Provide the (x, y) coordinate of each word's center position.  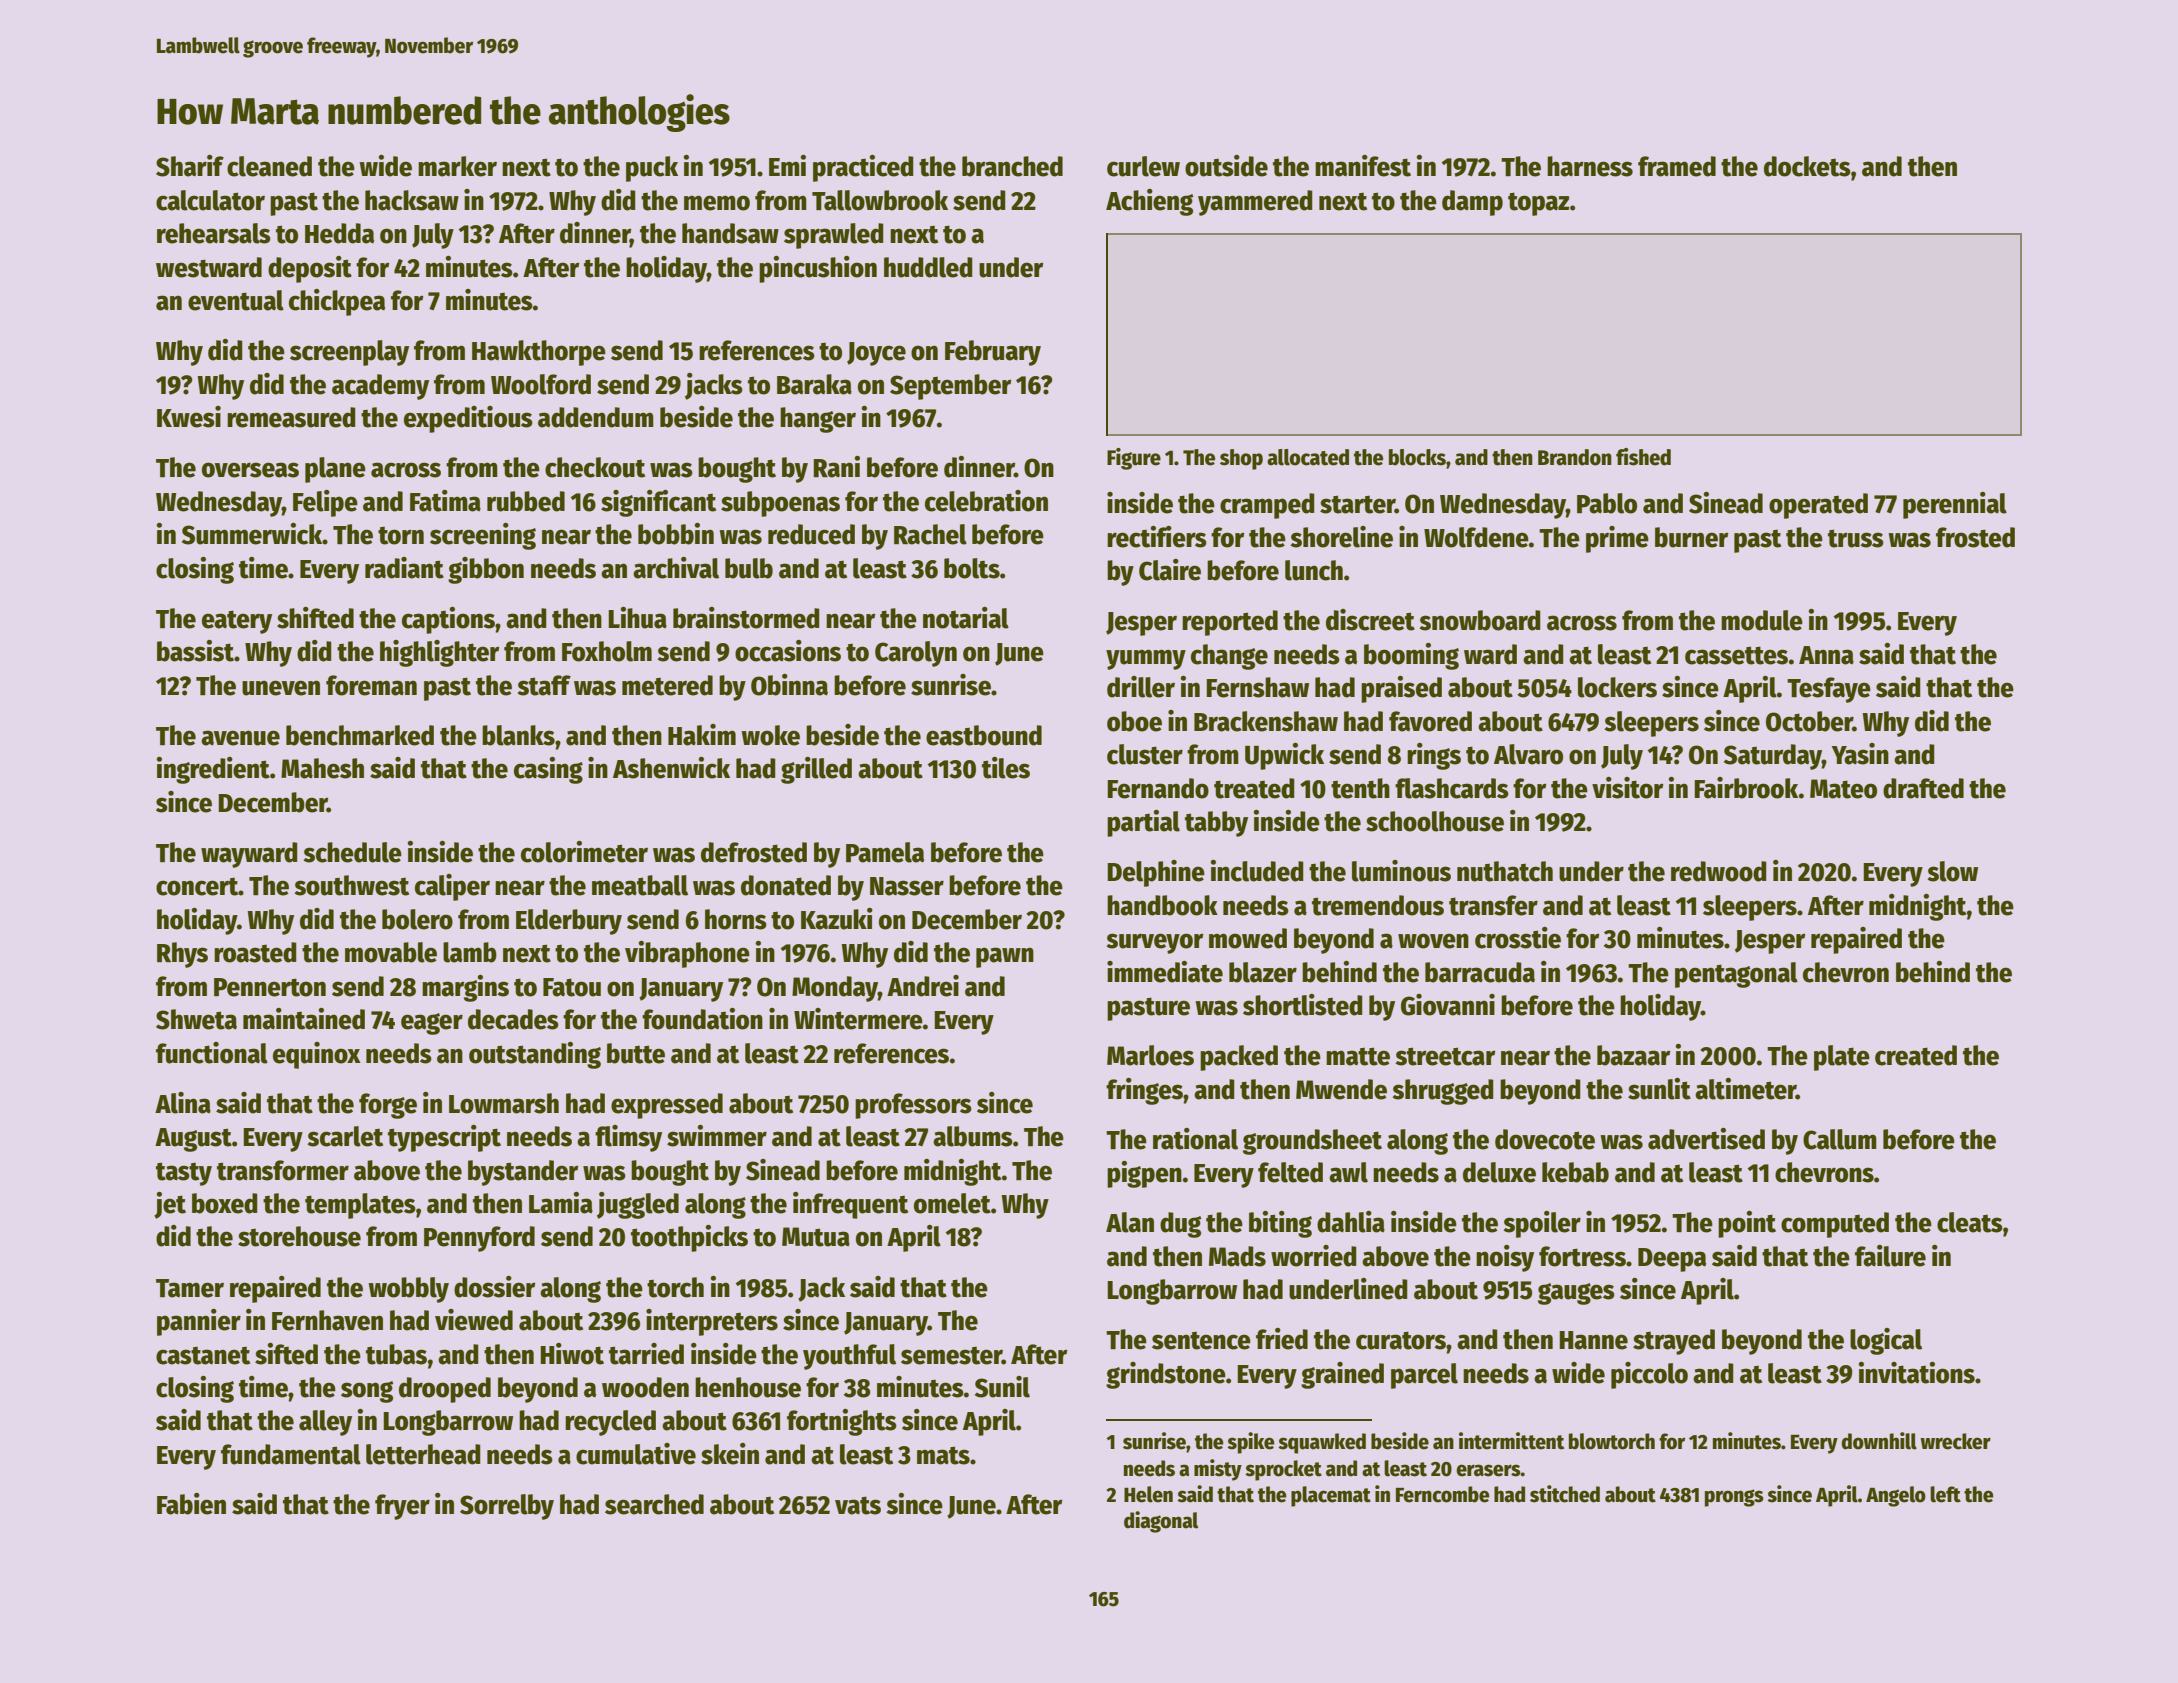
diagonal (1161, 1522)
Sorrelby (507, 1507)
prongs (1734, 1498)
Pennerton (270, 987)
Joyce (876, 354)
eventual (236, 300)
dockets (1807, 166)
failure (1890, 1256)
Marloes (1150, 1055)
